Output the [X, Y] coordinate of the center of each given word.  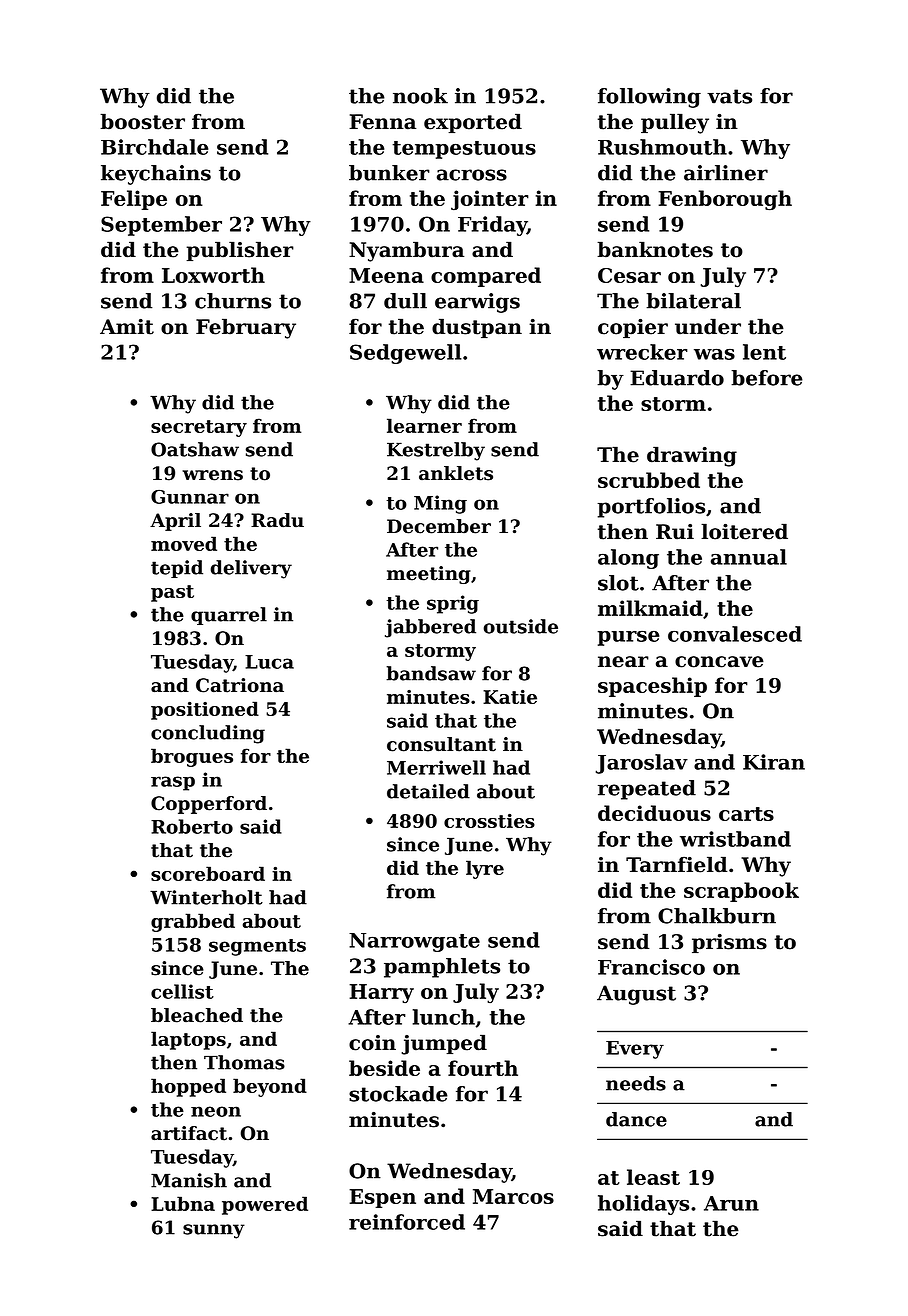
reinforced [407, 1222]
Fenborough [725, 200]
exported [473, 123]
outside [520, 626]
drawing [692, 456]
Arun [731, 1203]
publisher [240, 251]
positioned [205, 710]
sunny [214, 1231]
